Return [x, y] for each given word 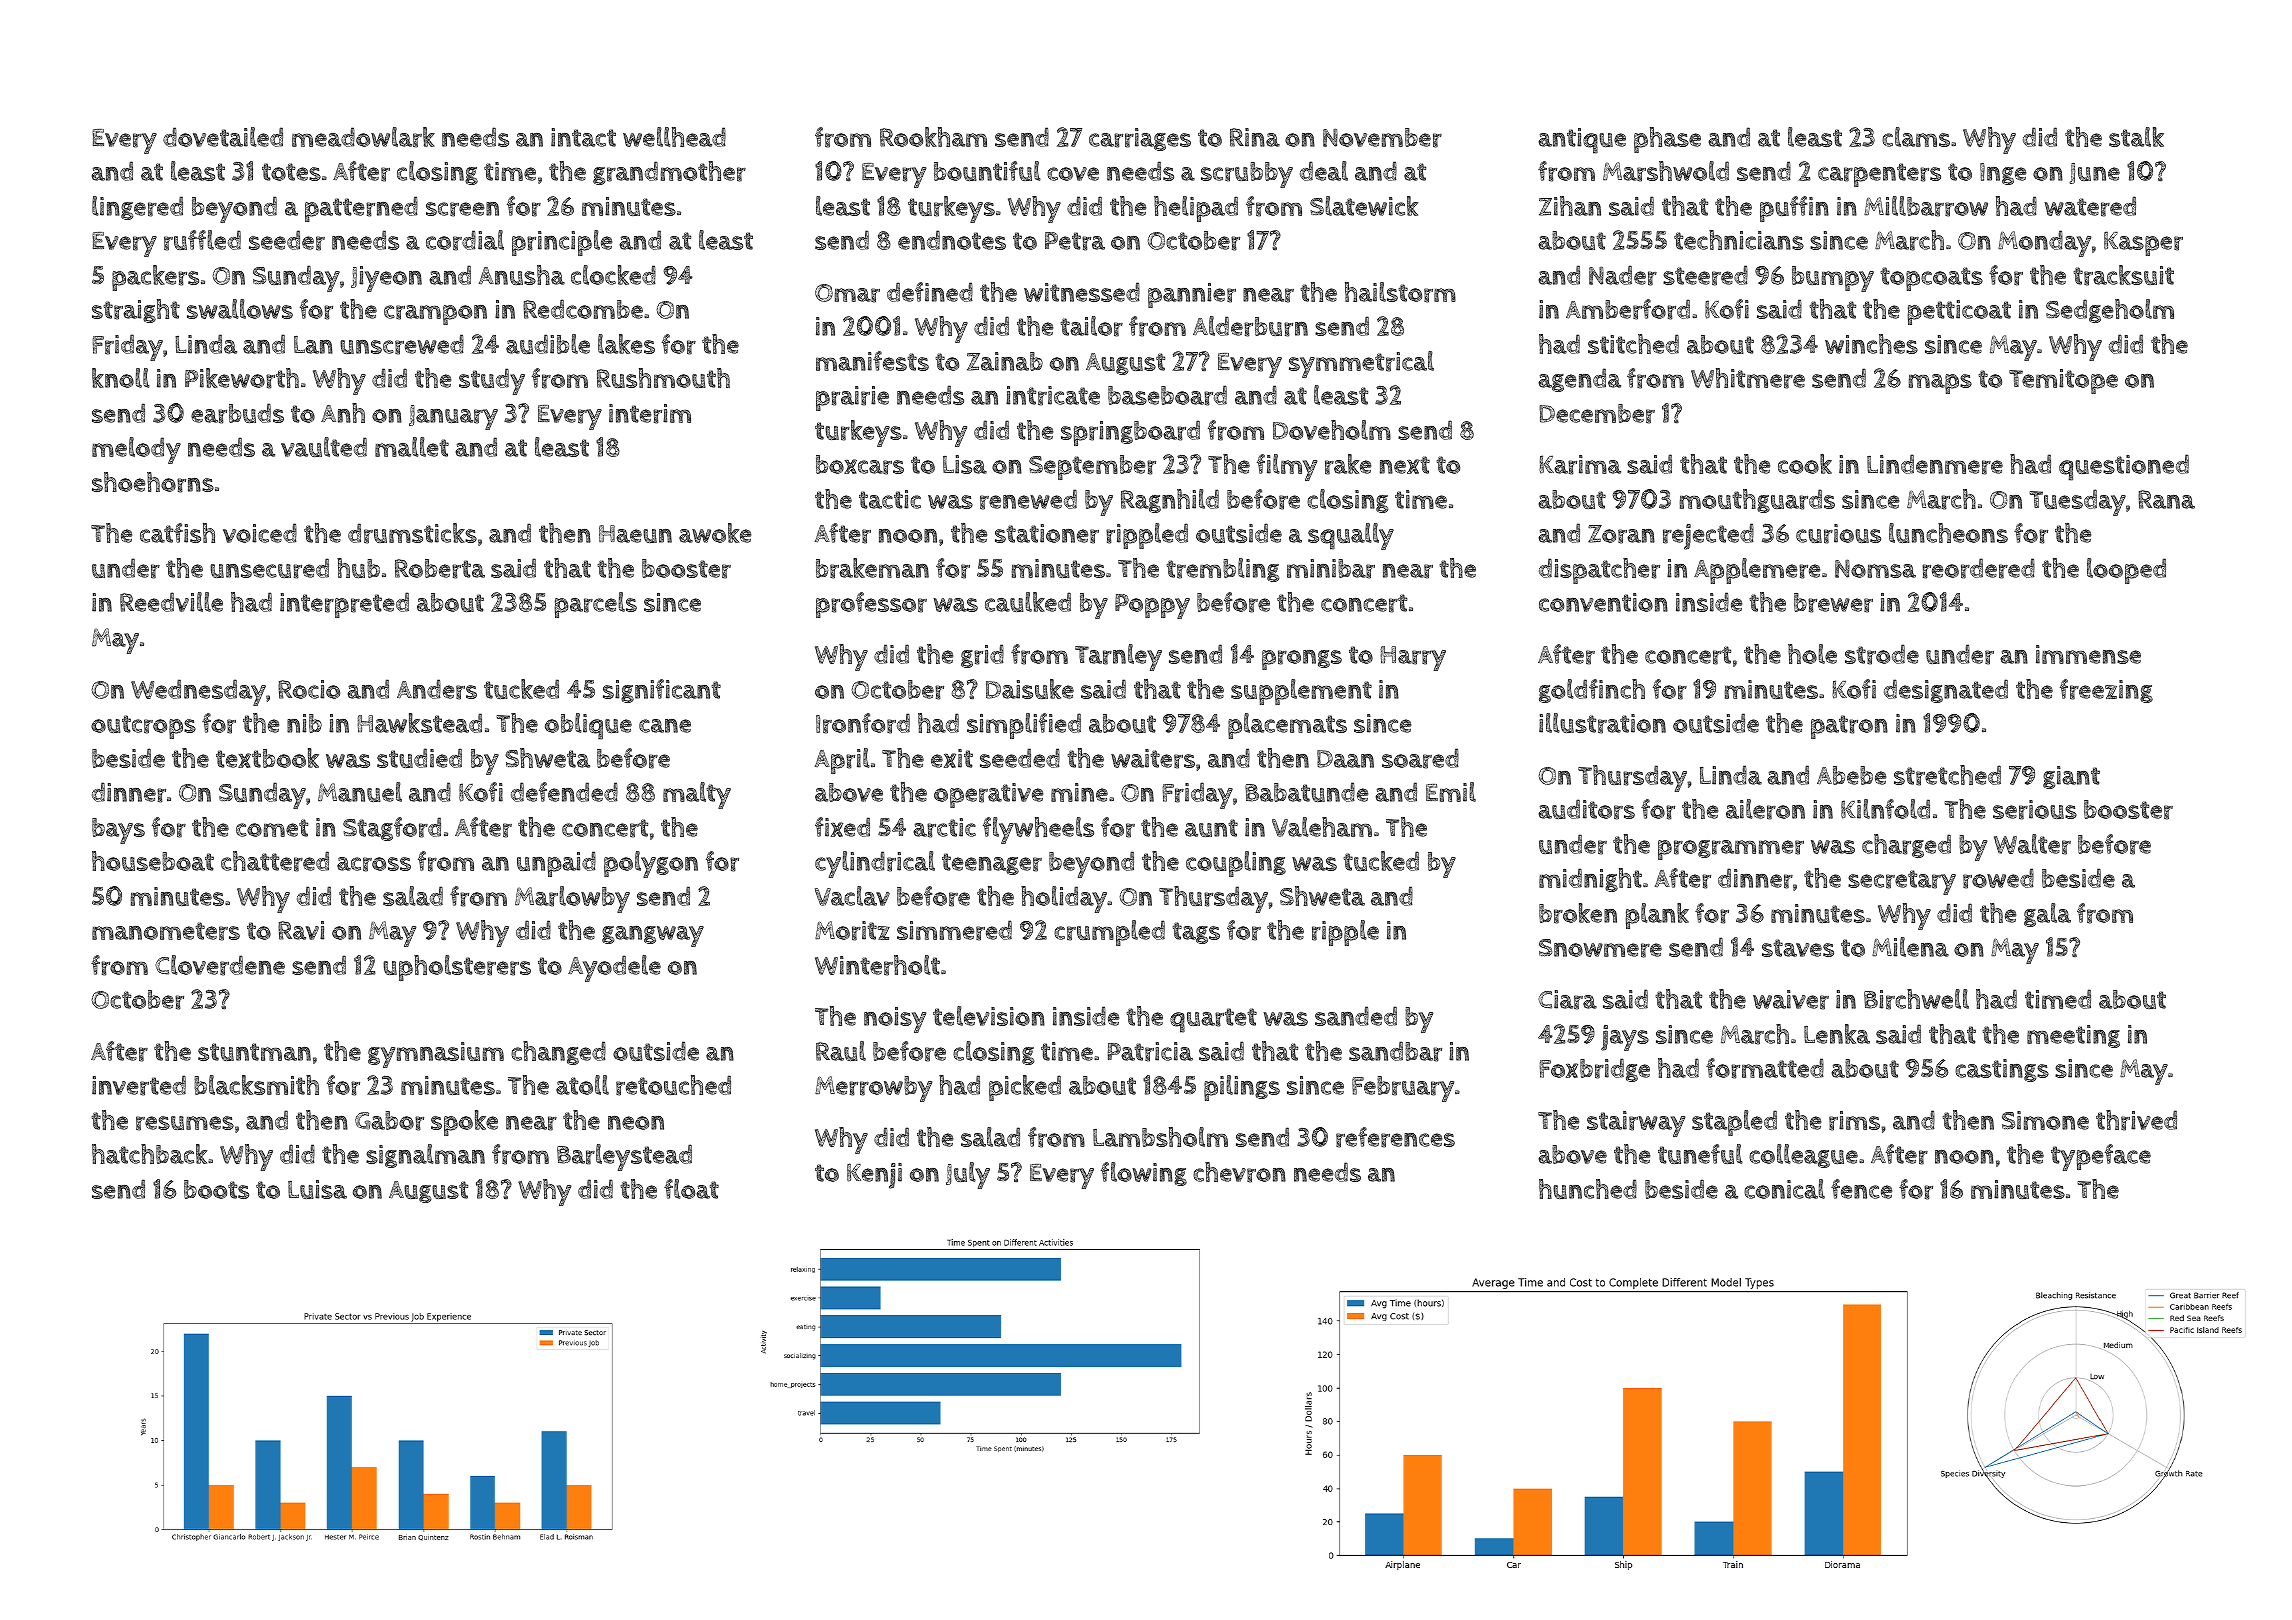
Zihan [1570, 206]
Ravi [301, 930]
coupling [1236, 864]
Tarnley [1118, 657]
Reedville [171, 602]
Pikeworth [242, 378]
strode [1882, 654]
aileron [1765, 809]
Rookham [933, 137]
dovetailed [223, 137]
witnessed [1082, 292]
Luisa [317, 1189]
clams [1916, 137]
